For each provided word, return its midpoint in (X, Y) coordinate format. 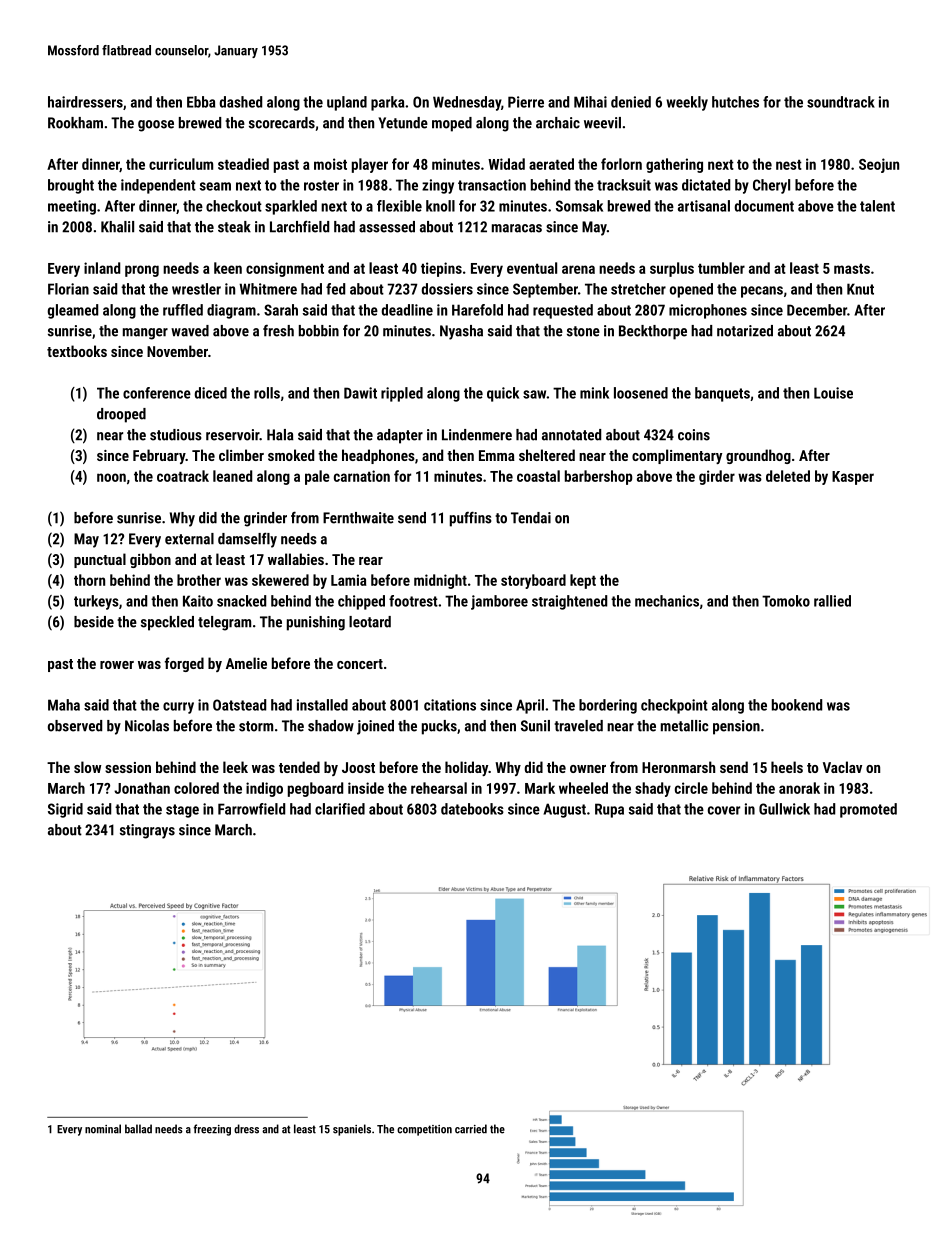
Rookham (75, 123)
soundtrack (841, 102)
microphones (708, 311)
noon (111, 477)
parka (387, 103)
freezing (212, 1130)
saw (535, 394)
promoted (868, 810)
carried (471, 1129)
